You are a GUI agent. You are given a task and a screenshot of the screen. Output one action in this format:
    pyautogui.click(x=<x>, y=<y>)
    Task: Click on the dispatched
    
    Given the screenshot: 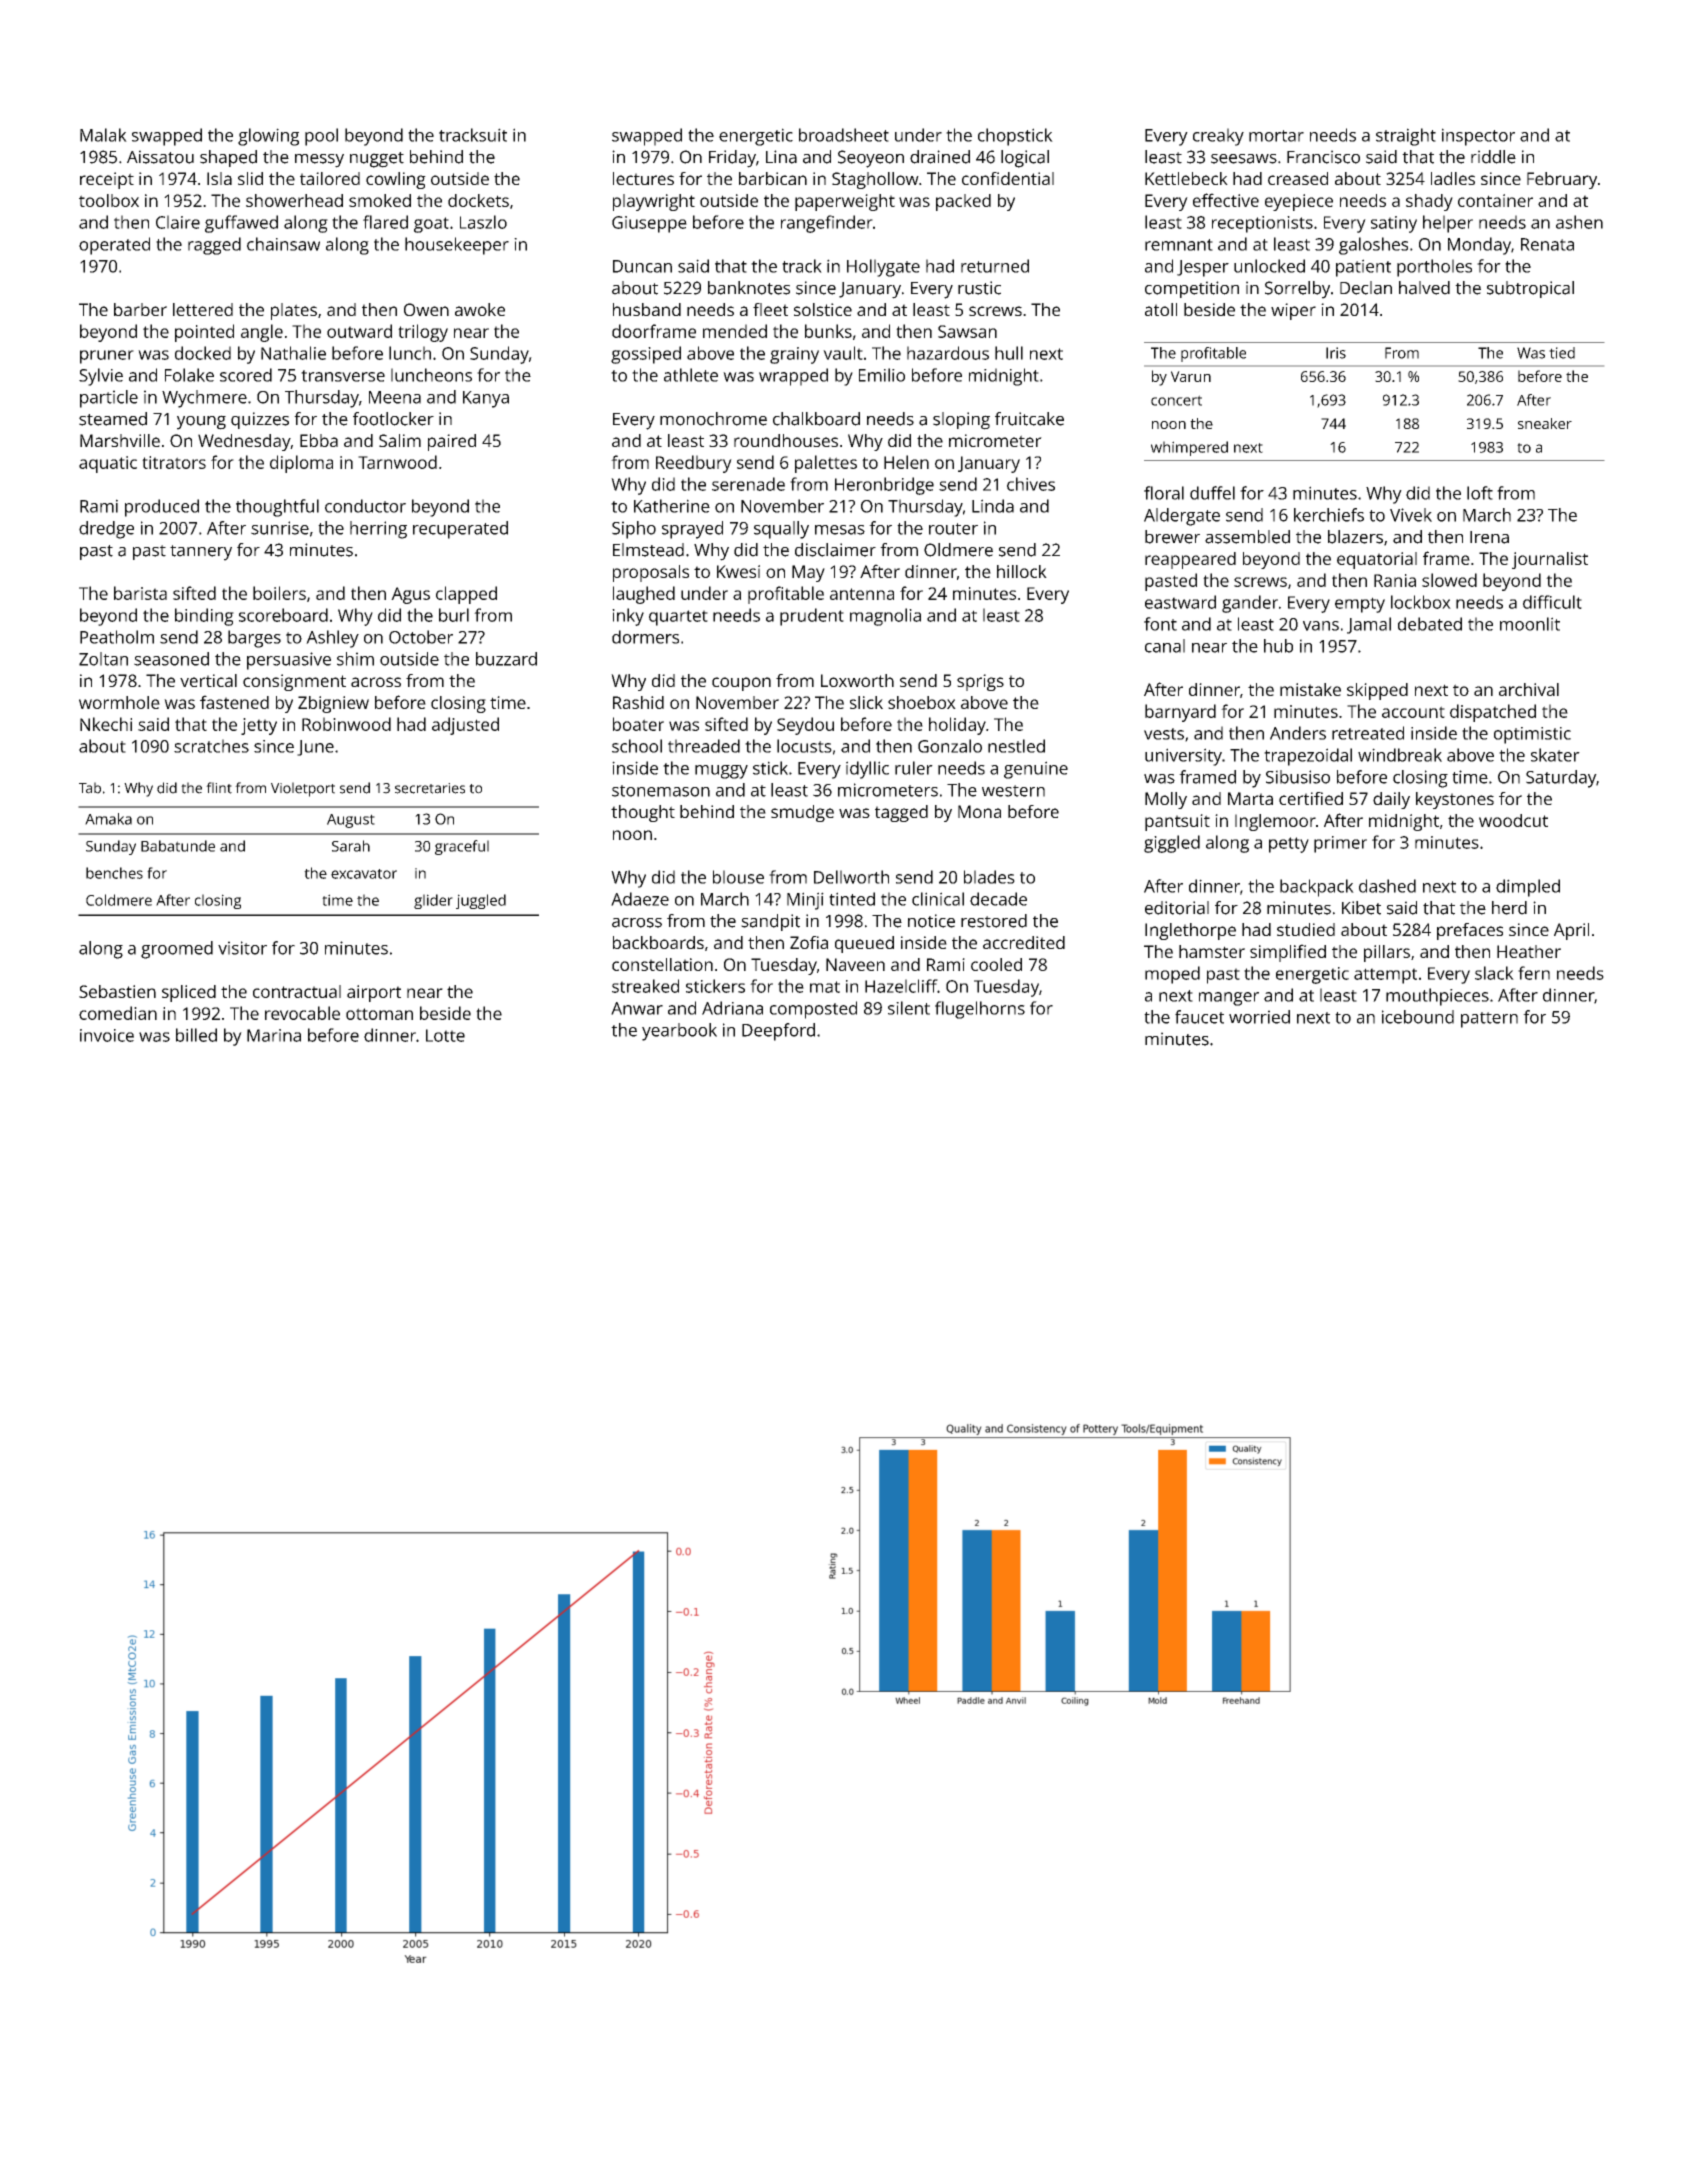 What is the action you would take?
    pyautogui.click(x=1493, y=713)
